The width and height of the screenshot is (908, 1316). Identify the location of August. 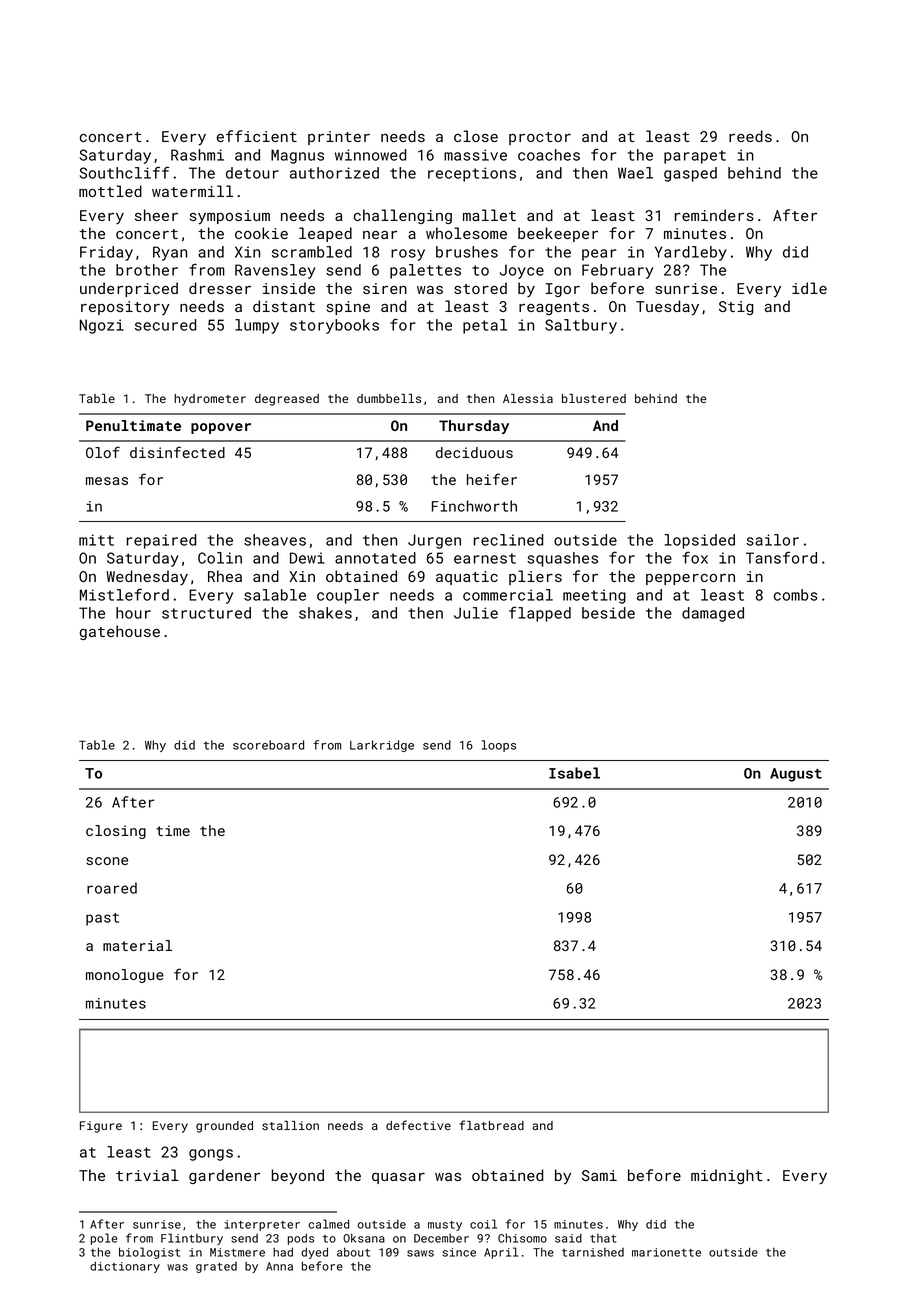
(796, 775).
